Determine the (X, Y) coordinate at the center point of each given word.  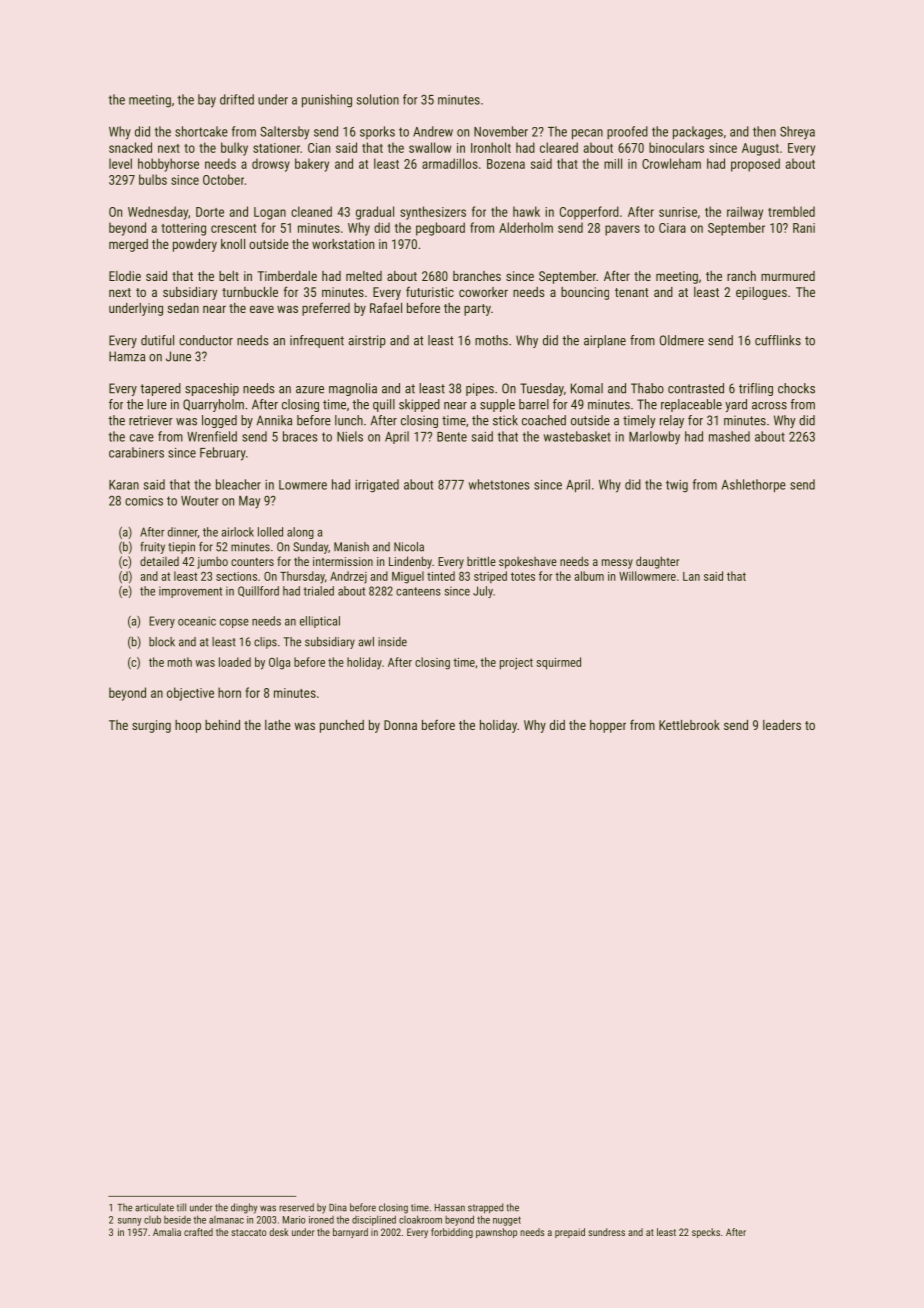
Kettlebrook (689, 725)
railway (745, 213)
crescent (233, 228)
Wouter (200, 501)
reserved (296, 1207)
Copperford (589, 213)
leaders (782, 725)
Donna (400, 725)
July (483, 592)
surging (151, 726)
